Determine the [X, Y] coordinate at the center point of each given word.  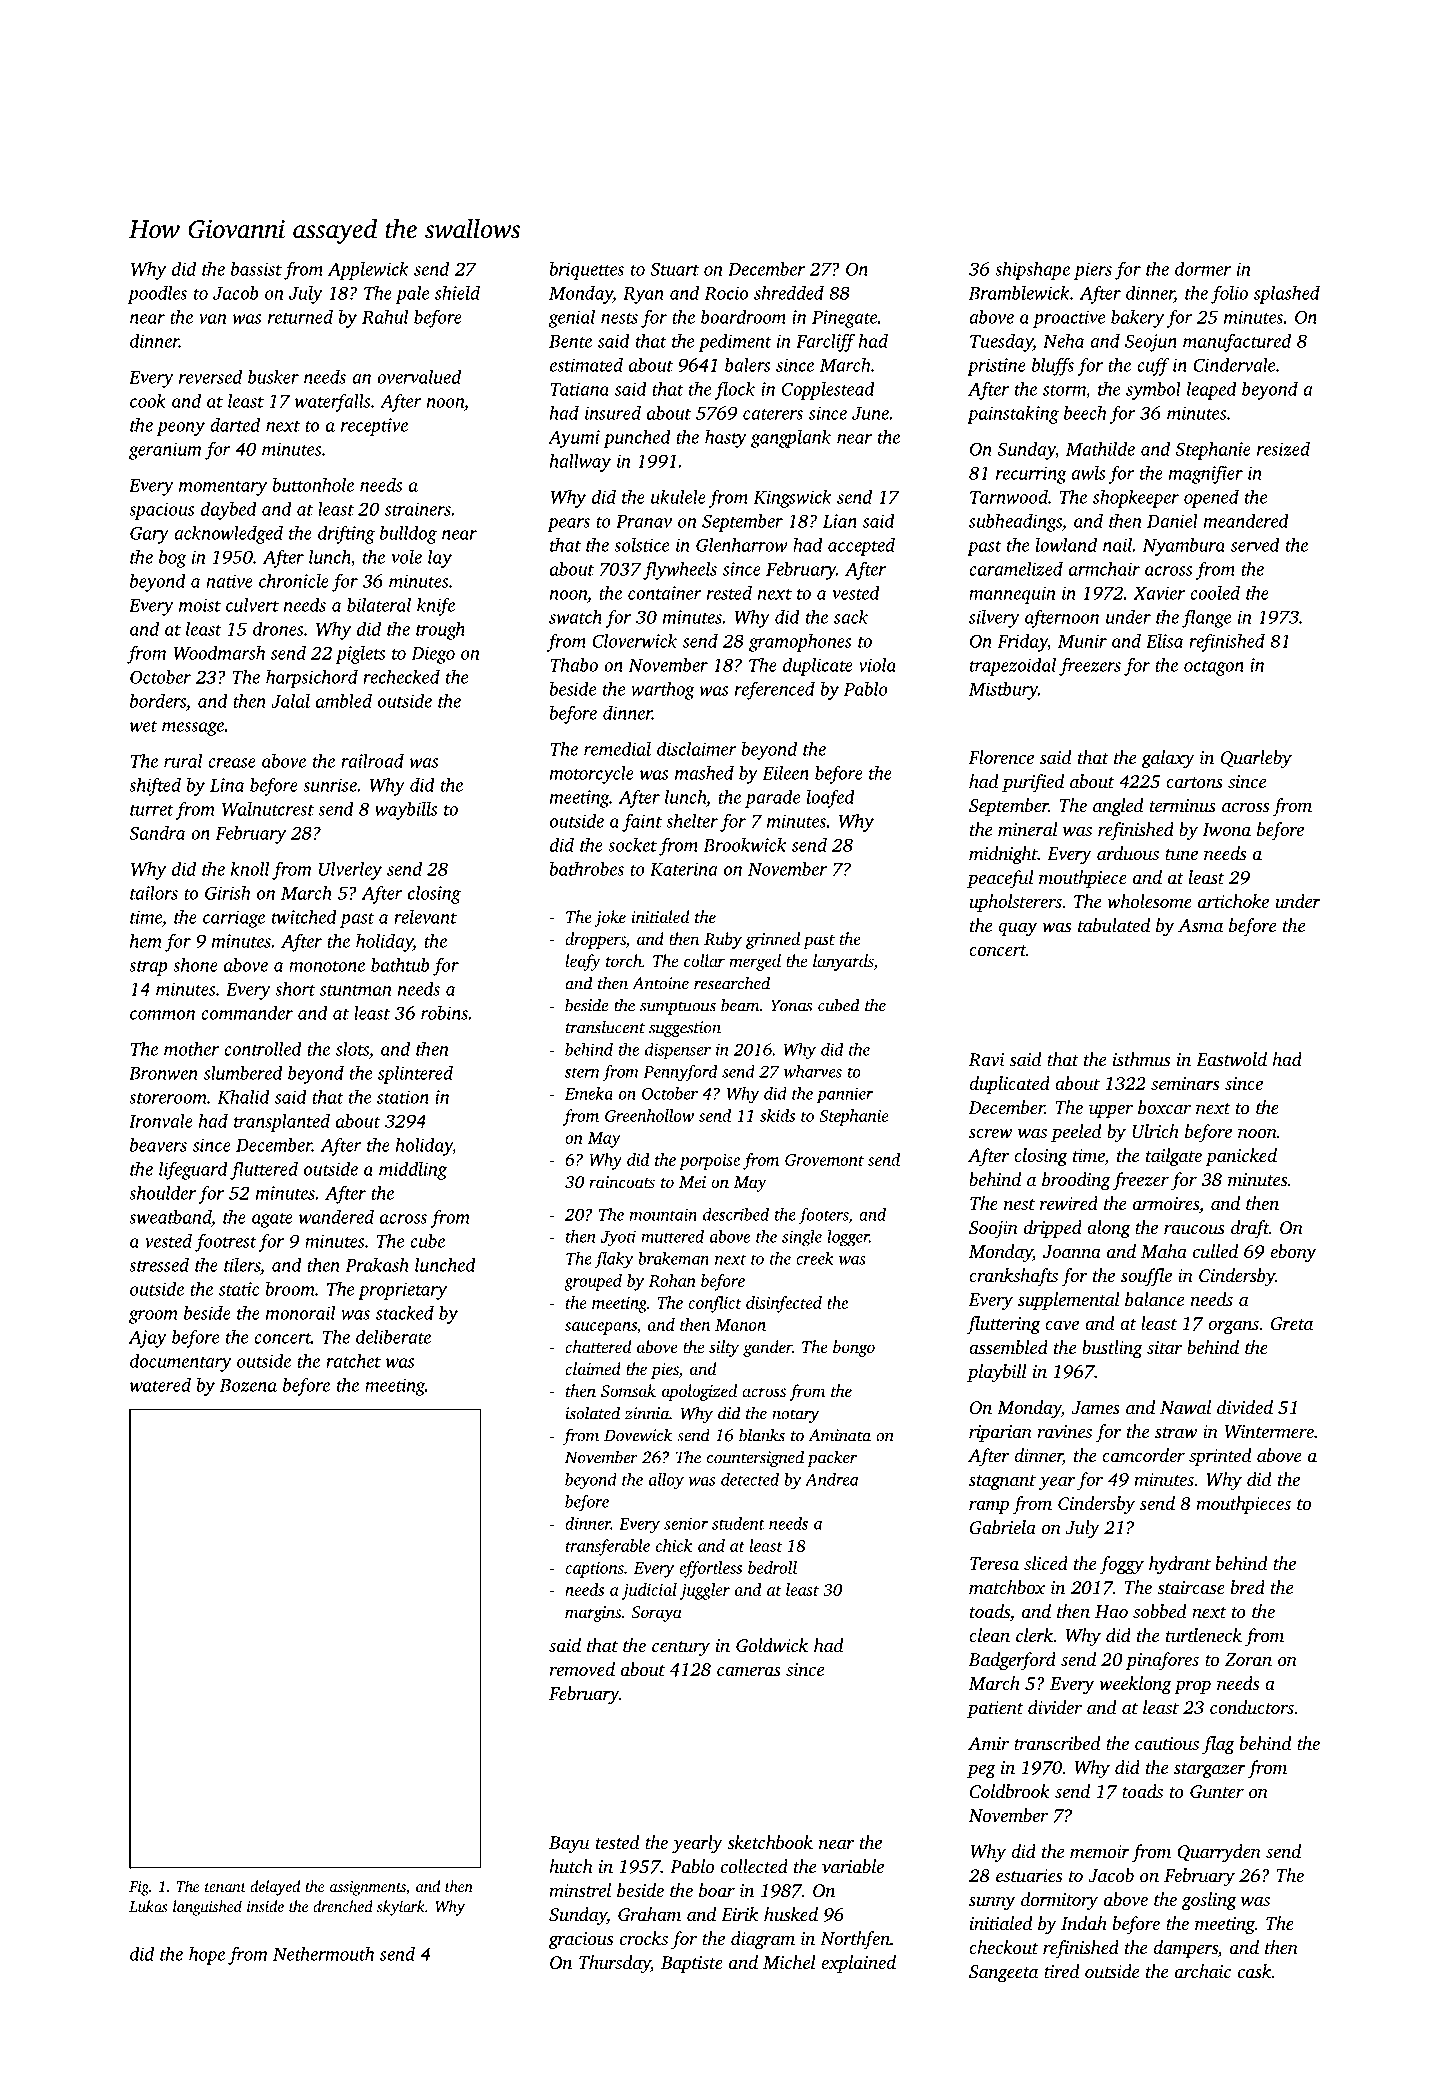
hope [207, 1956]
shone [195, 965]
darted [235, 425]
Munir [1082, 641]
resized [1283, 449]
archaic [1203, 1971]
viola [877, 665]
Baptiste [692, 1964]
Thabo [574, 665]
